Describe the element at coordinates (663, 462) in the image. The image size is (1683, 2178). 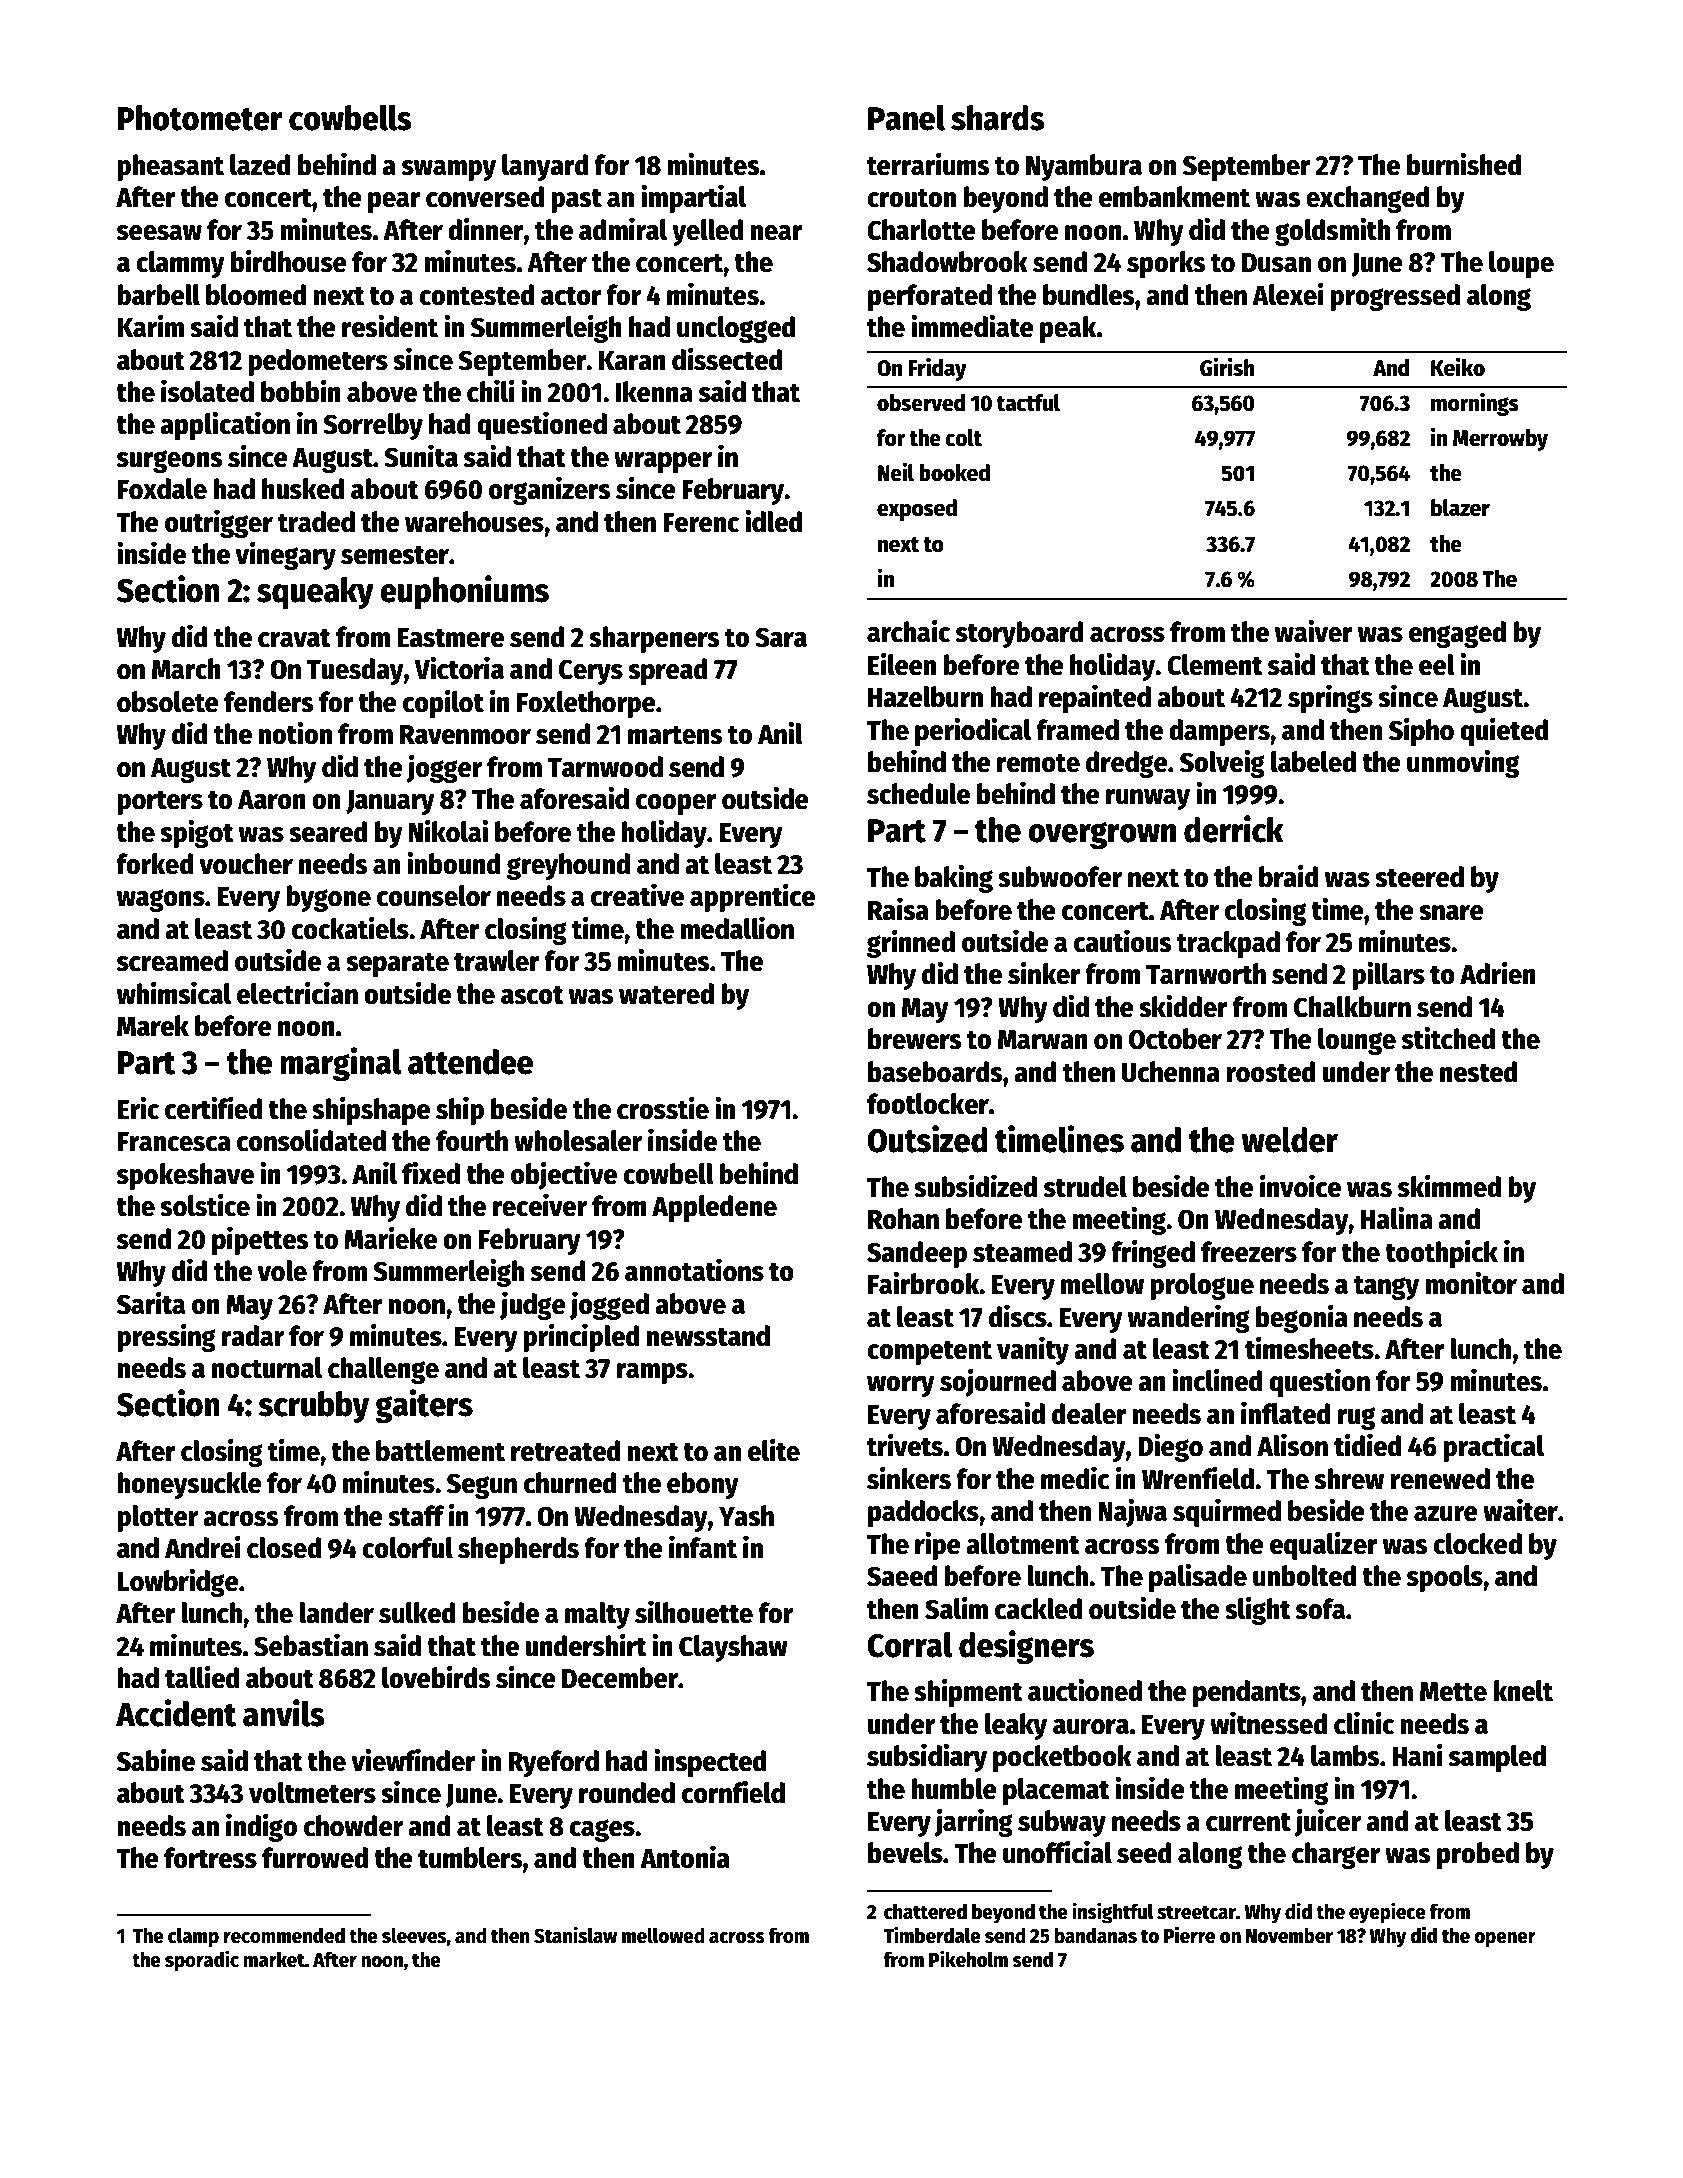
I see `wrapper` at that location.
